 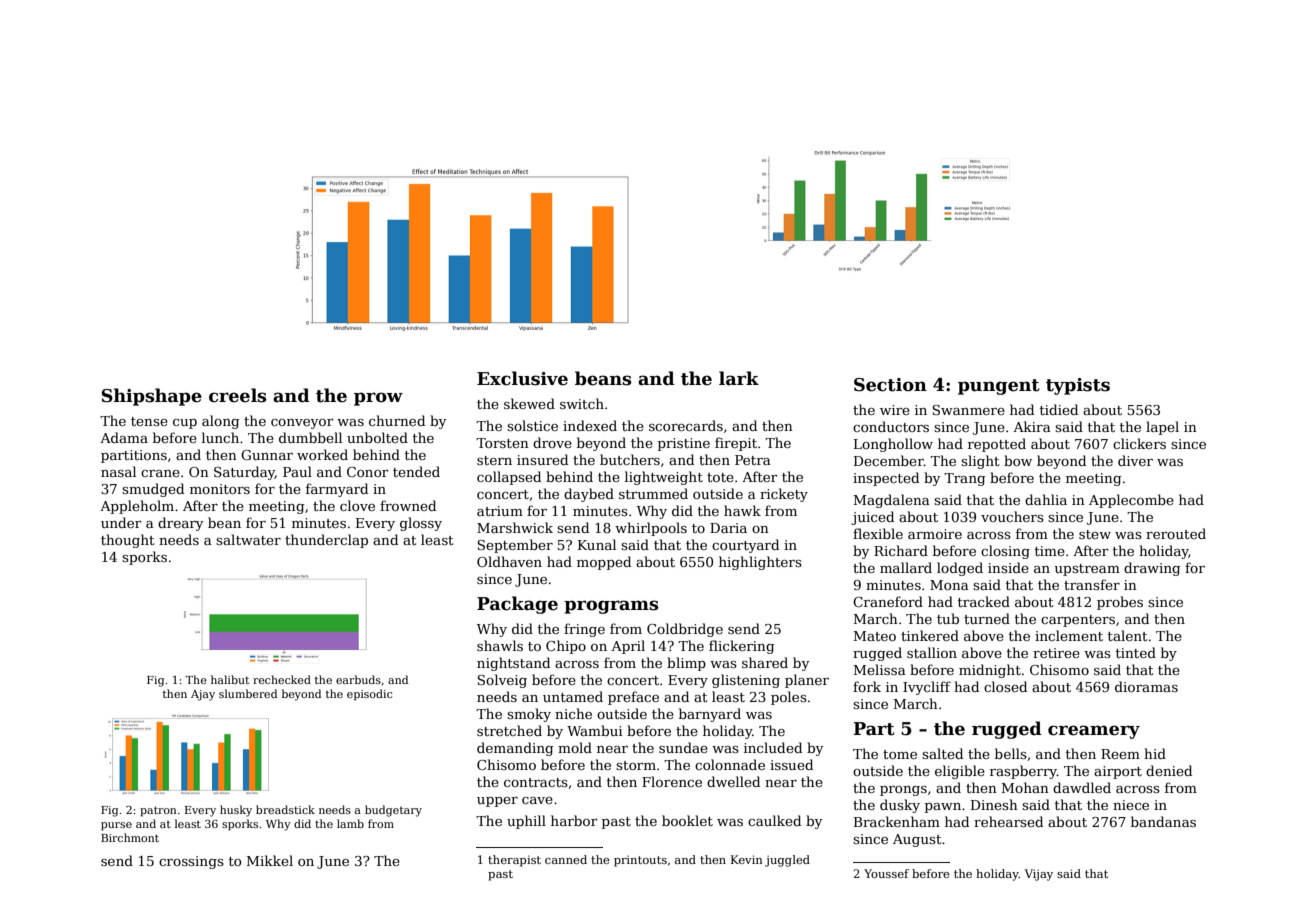 What do you see at coordinates (1039, 875) in the page?
I see `Vijay` at bounding box center [1039, 875].
